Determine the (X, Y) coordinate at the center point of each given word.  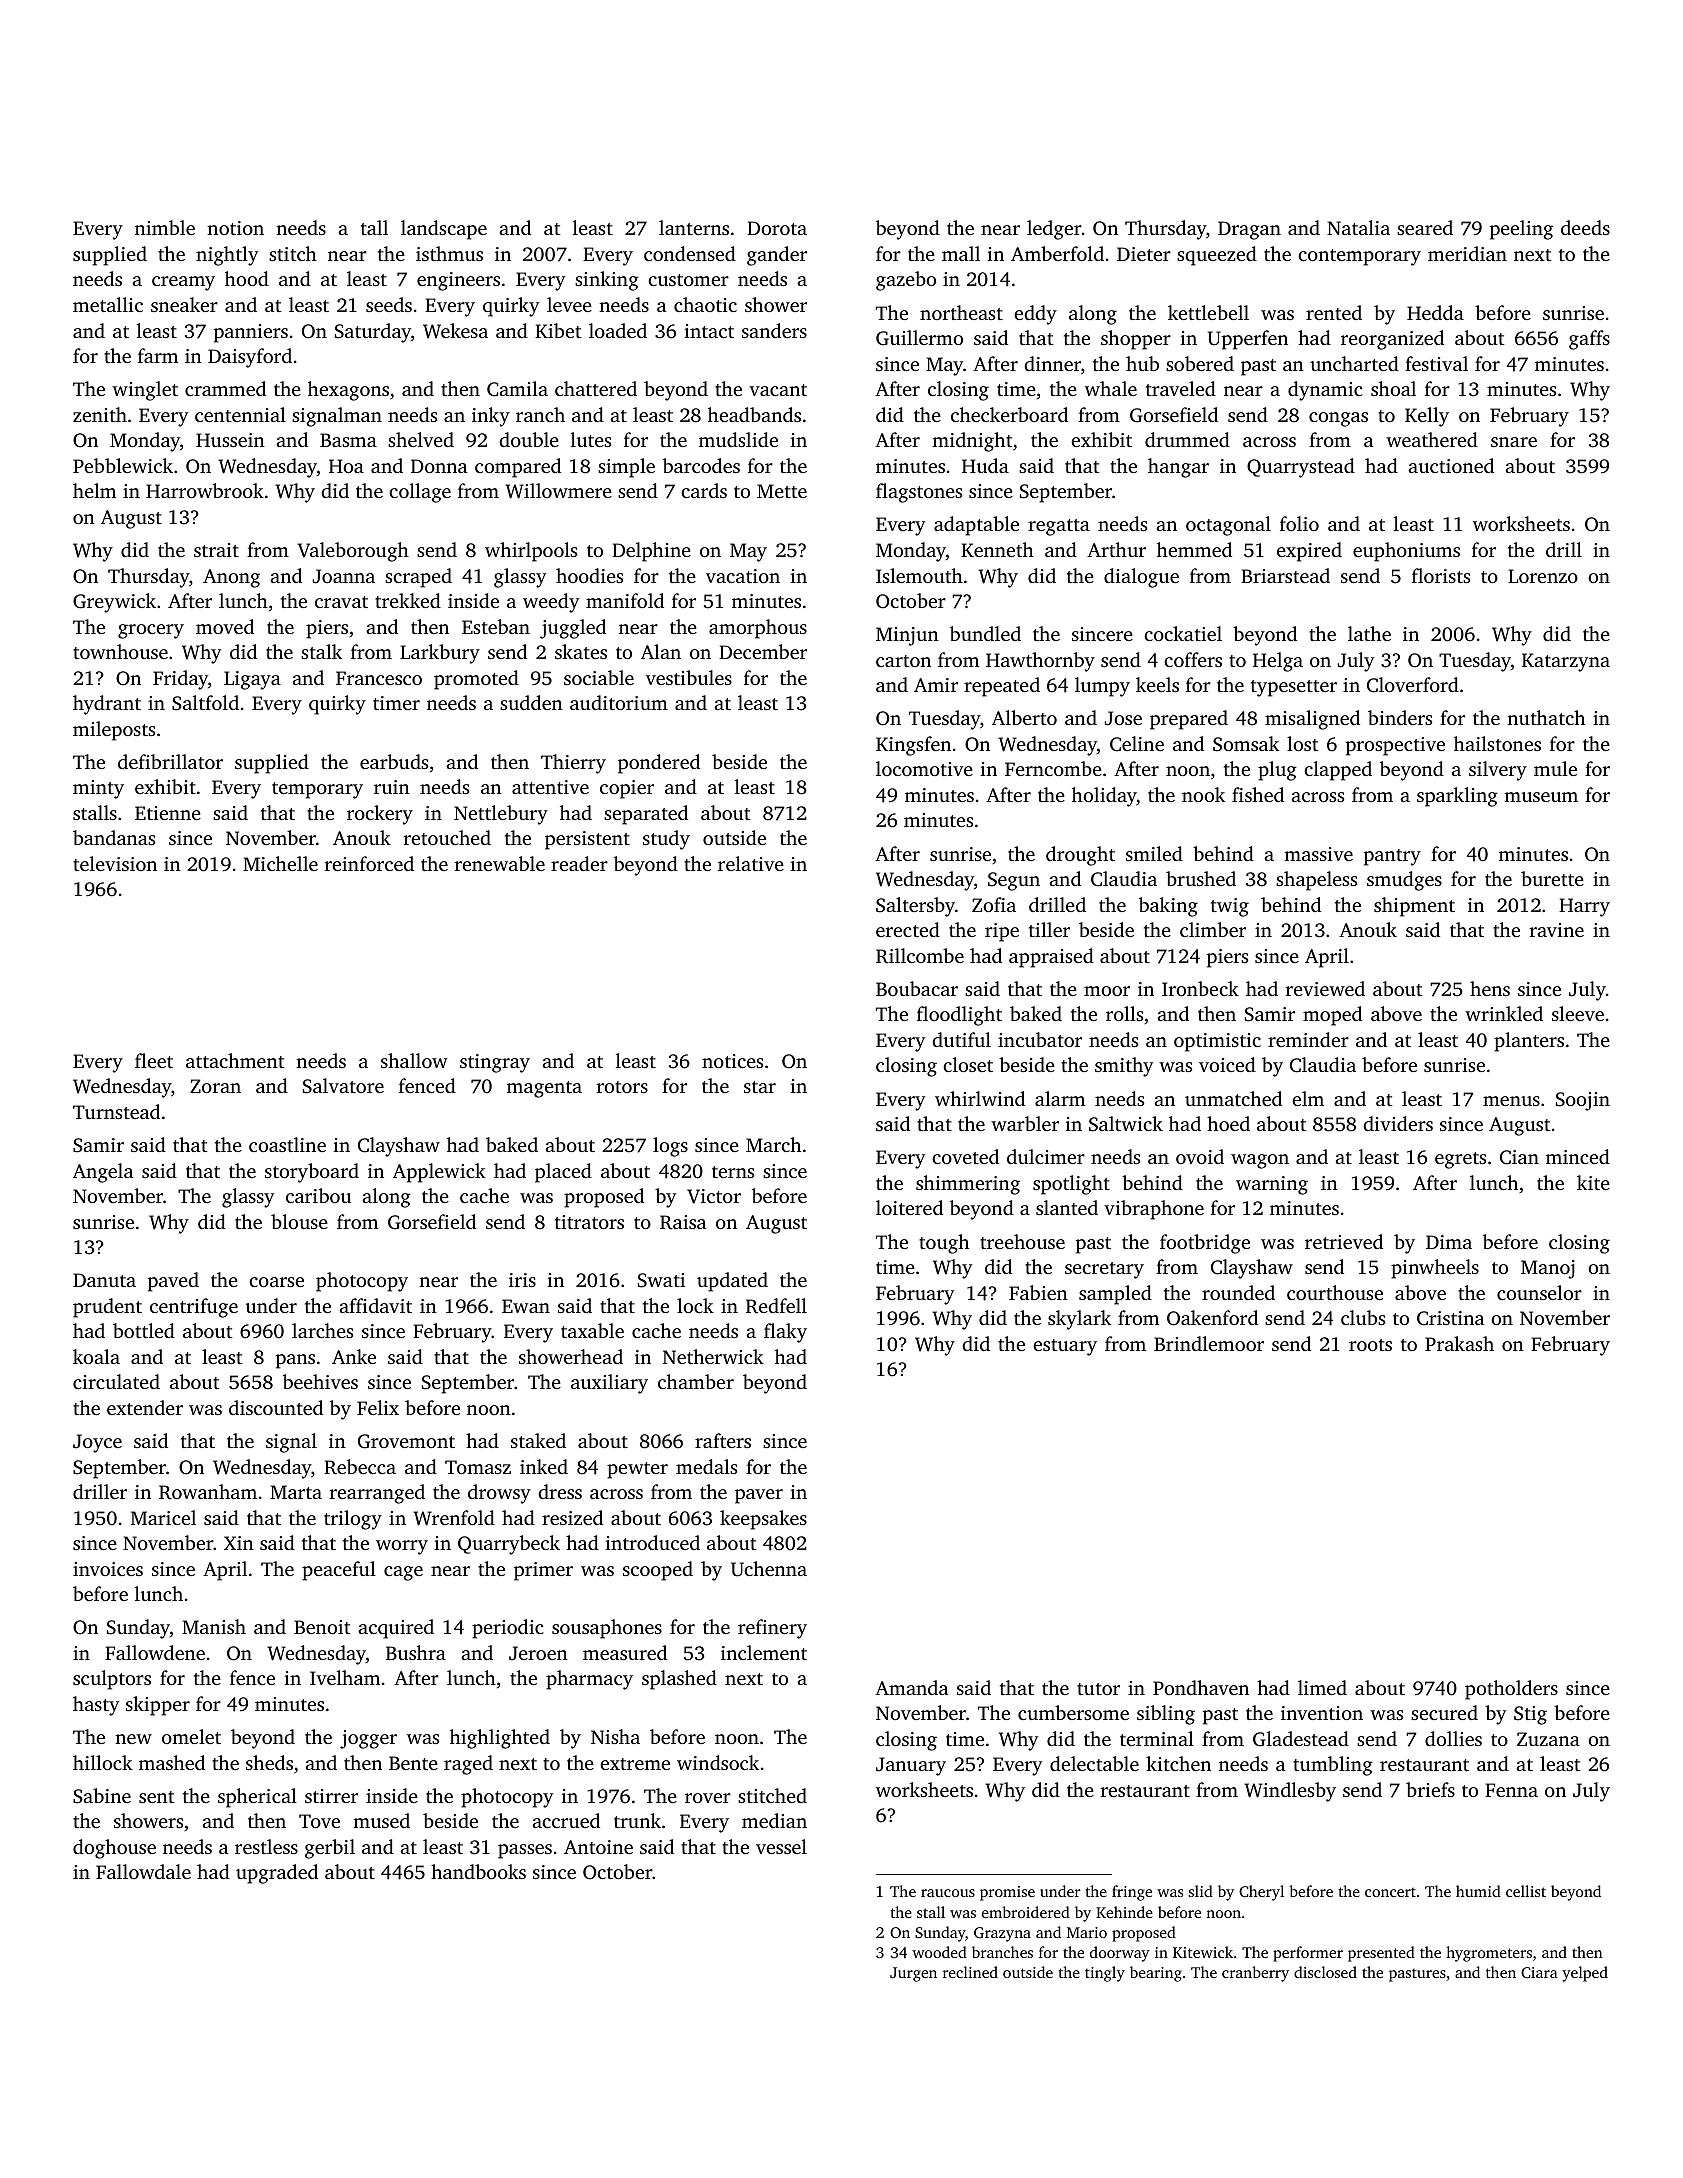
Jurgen (913, 1974)
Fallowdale (143, 1871)
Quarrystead (1301, 468)
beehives (320, 1381)
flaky (785, 1333)
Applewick (439, 1173)
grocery (151, 631)
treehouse (1022, 1241)
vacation (743, 576)
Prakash (1459, 1343)
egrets (1460, 1160)
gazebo (906, 281)
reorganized (1392, 340)
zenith (100, 414)
